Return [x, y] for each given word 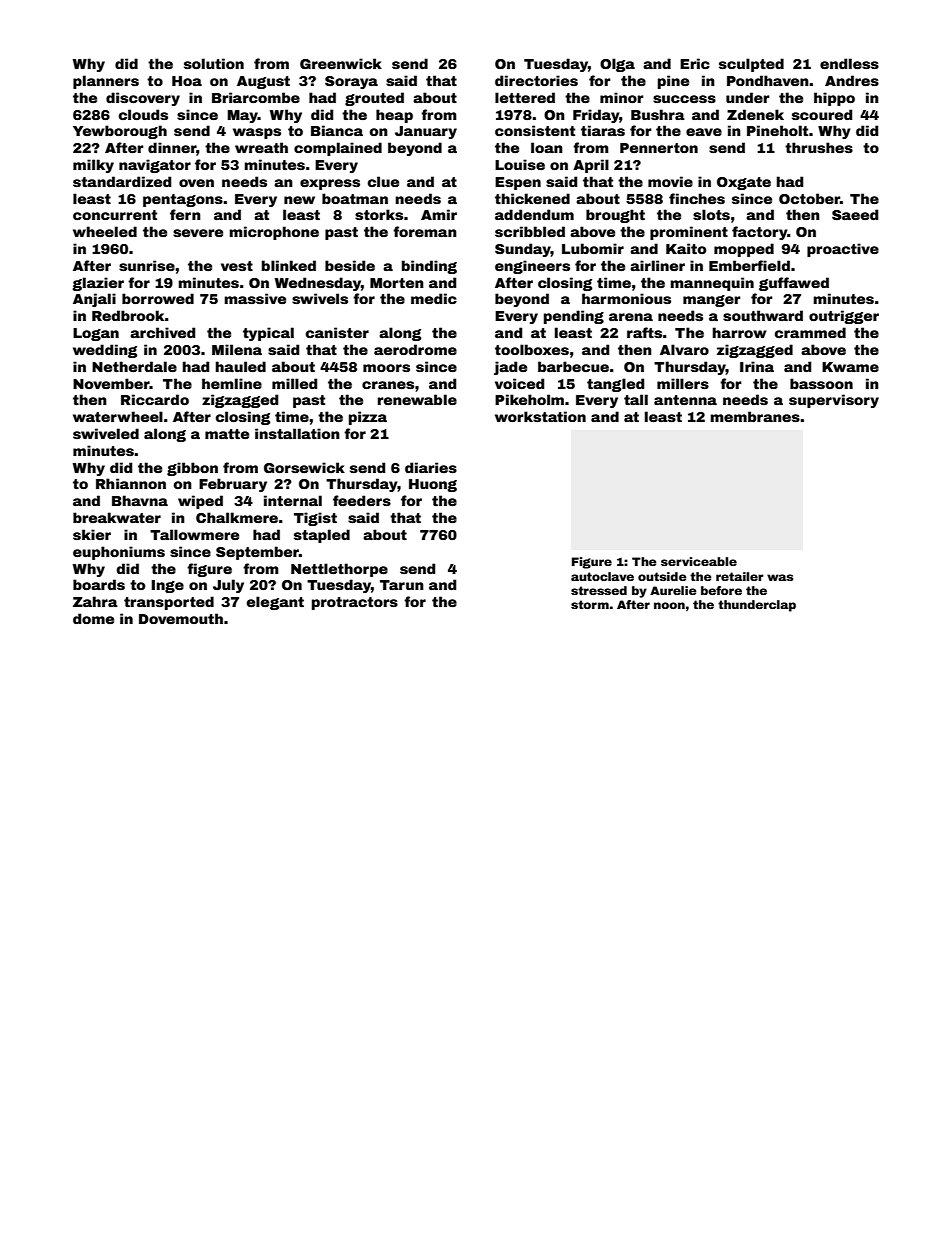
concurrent [115, 215]
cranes [388, 385]
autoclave [602, 576]
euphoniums [119, 553]
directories [536, 80]
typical [268, 334]
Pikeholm [529, 399]
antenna [685, 400]
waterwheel [118, 416]
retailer [740, 576]
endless [849, 63]
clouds [143, 114]
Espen [518, 183]
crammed [810, 332]
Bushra [658, 114]
